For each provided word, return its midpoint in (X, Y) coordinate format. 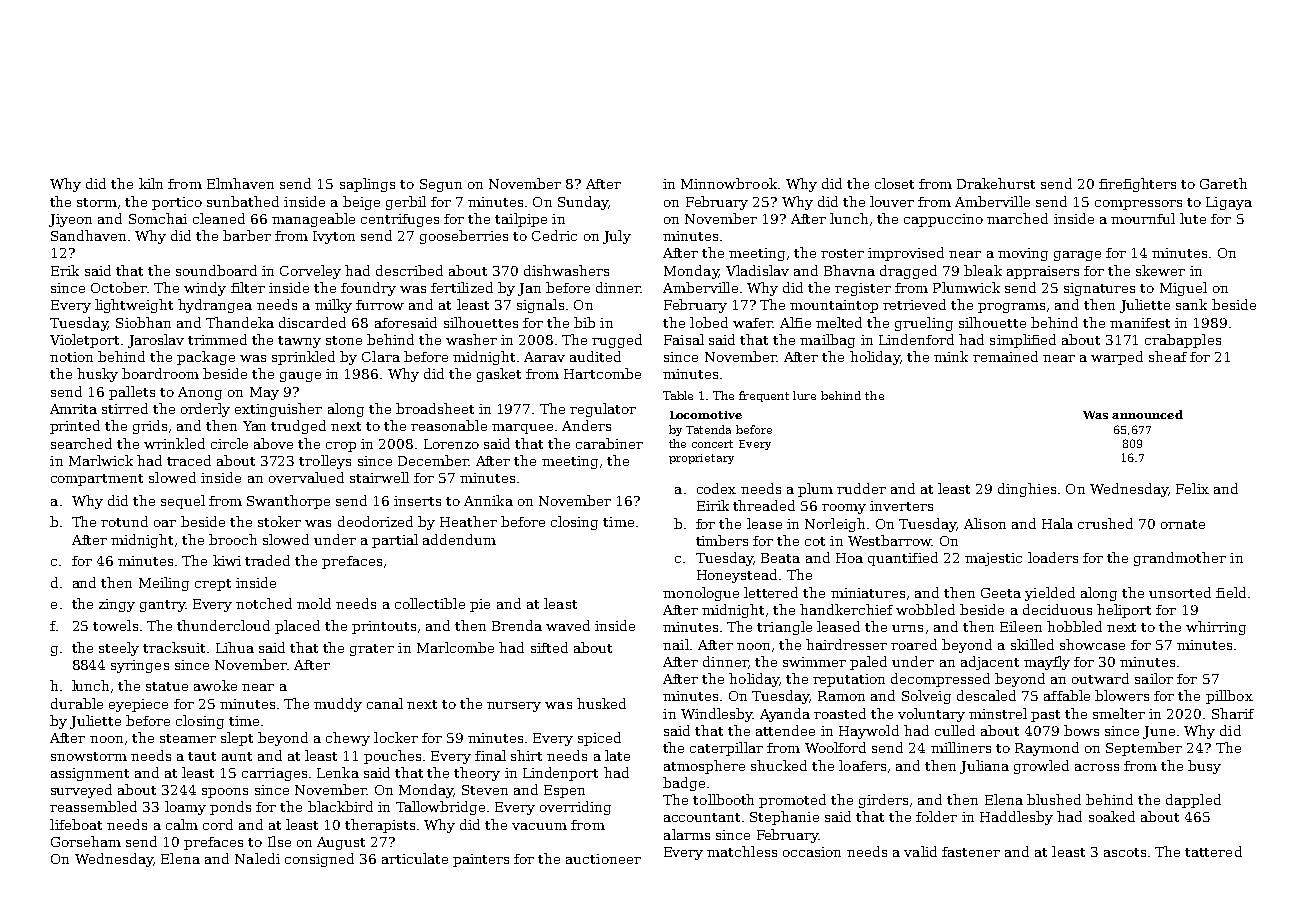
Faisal (684, 339)
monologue (701, 594)
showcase (1092, 644)
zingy (117, 605)
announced (1147, 414)
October (119, 287)
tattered (1213, 851)
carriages (274, 774)
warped (1117, 358)
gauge (300, 377)
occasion (812, 852)
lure (804, 395)
